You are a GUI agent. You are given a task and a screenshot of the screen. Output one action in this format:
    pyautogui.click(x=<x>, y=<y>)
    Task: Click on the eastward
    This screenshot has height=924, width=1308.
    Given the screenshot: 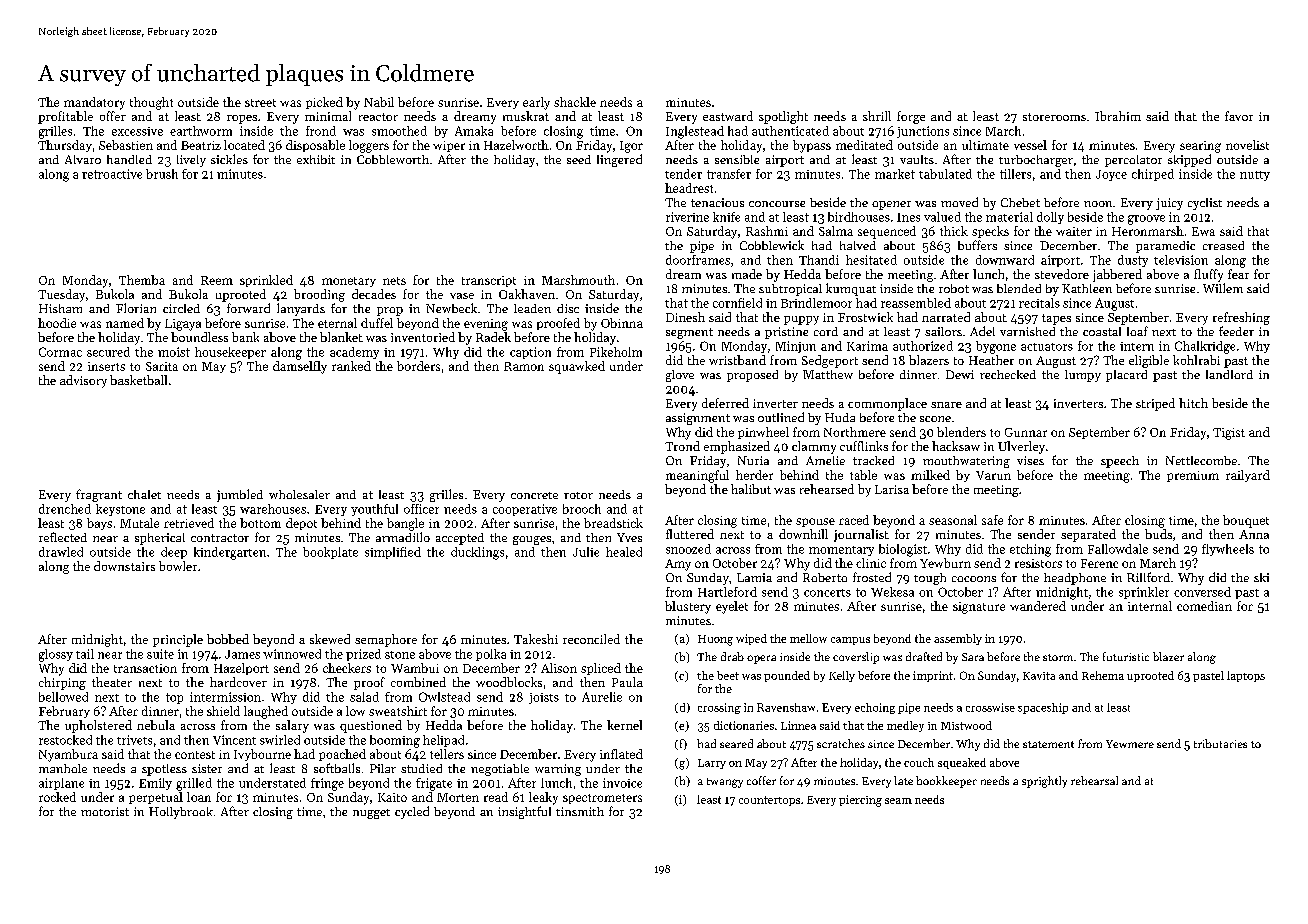 What is the action you would take?
    pyautogui.click(x=728, y=116)
